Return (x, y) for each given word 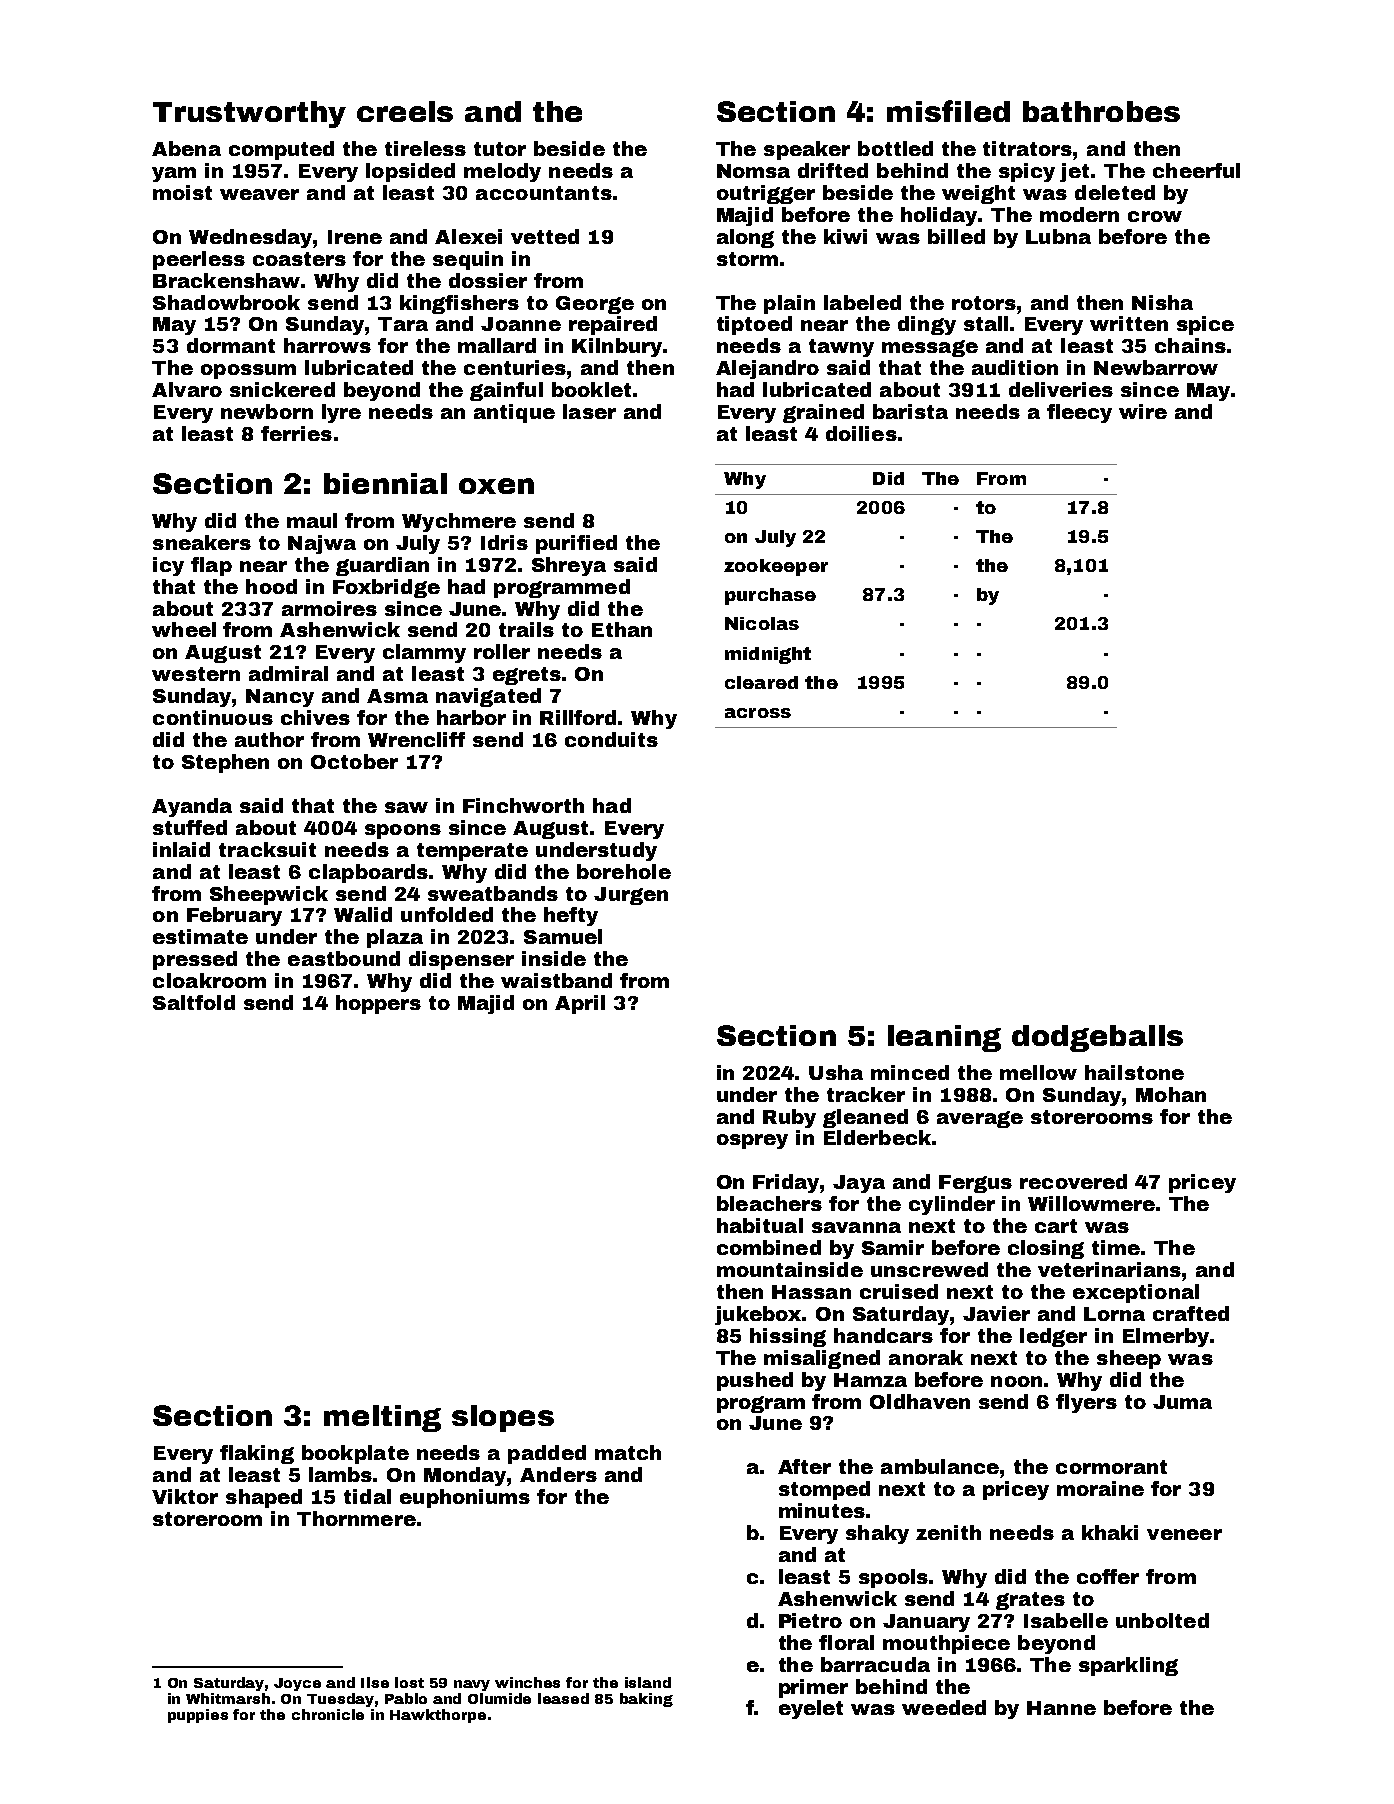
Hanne (1061, 1708)
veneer (1184, 1534)
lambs (341, 1474)
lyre (341, 413)
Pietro (810, 1620)
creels (405, 111)
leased (563, 1698)
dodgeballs (1097, 1038)
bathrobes (1101, 111)
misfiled (948, 111)
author (269, 739)
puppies (198, 1716)
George (595, 305)
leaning (944, 1038)
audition (1015, 367)
